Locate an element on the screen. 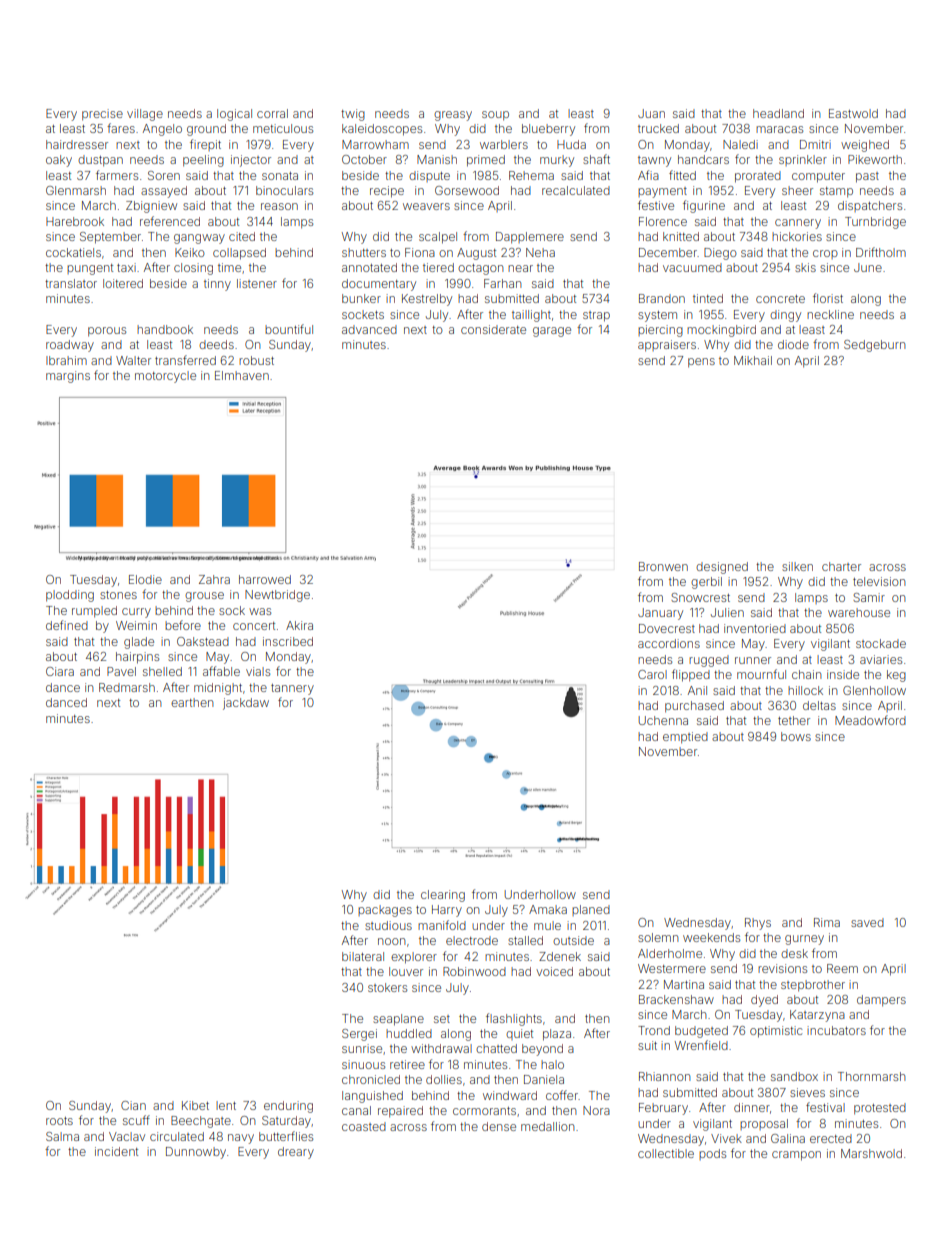 This screenshot has width=952, height=1233. Juan is located at coordinates (651, 113).
